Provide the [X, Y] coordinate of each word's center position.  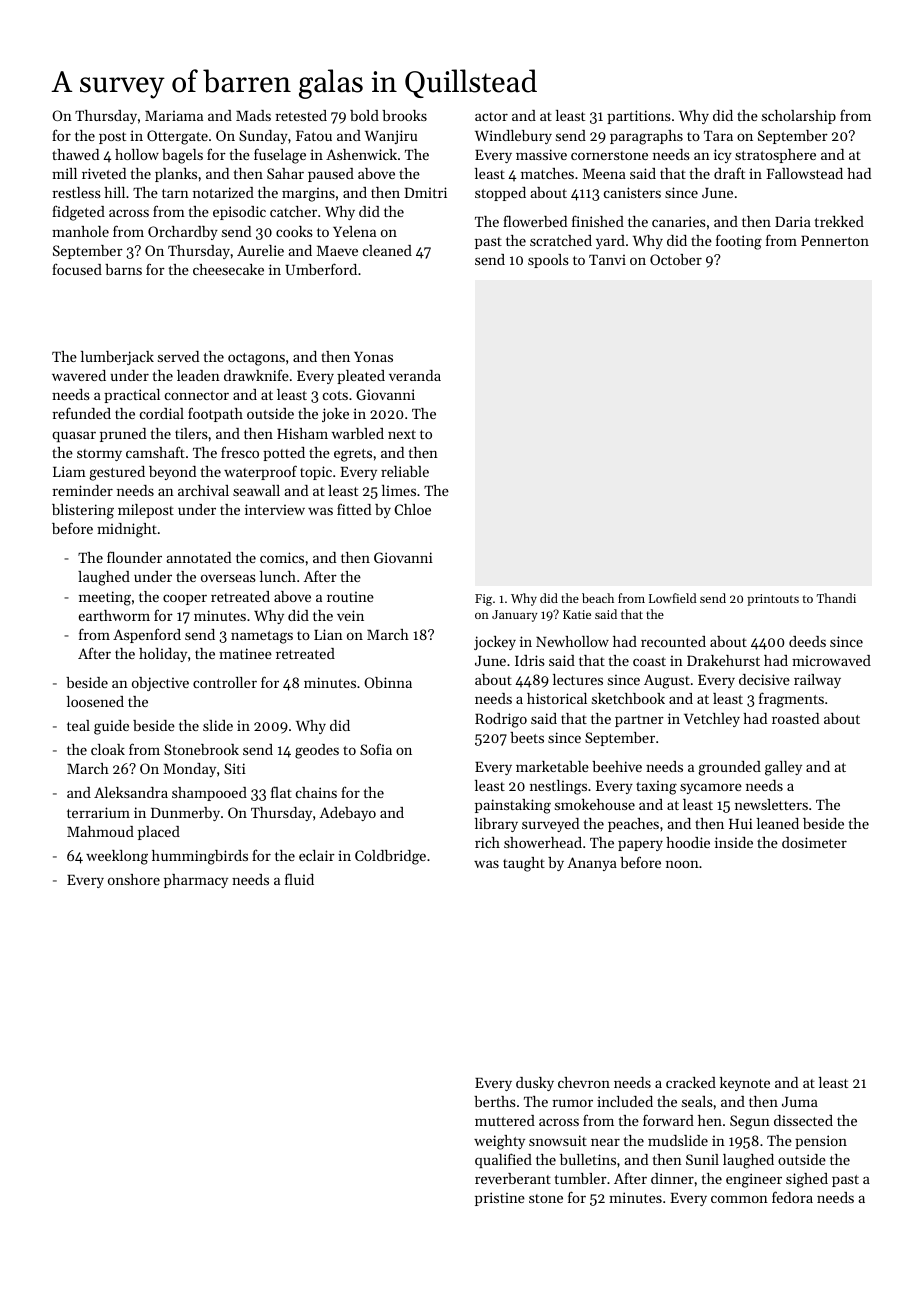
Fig [483, 600]
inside [734, 842]
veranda [415, 375]
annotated [198, 557]
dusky [535, 1084]
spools [548, 261]
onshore [134, 879]
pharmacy [196, 881]
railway [817, 681]
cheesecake [228, 269]
